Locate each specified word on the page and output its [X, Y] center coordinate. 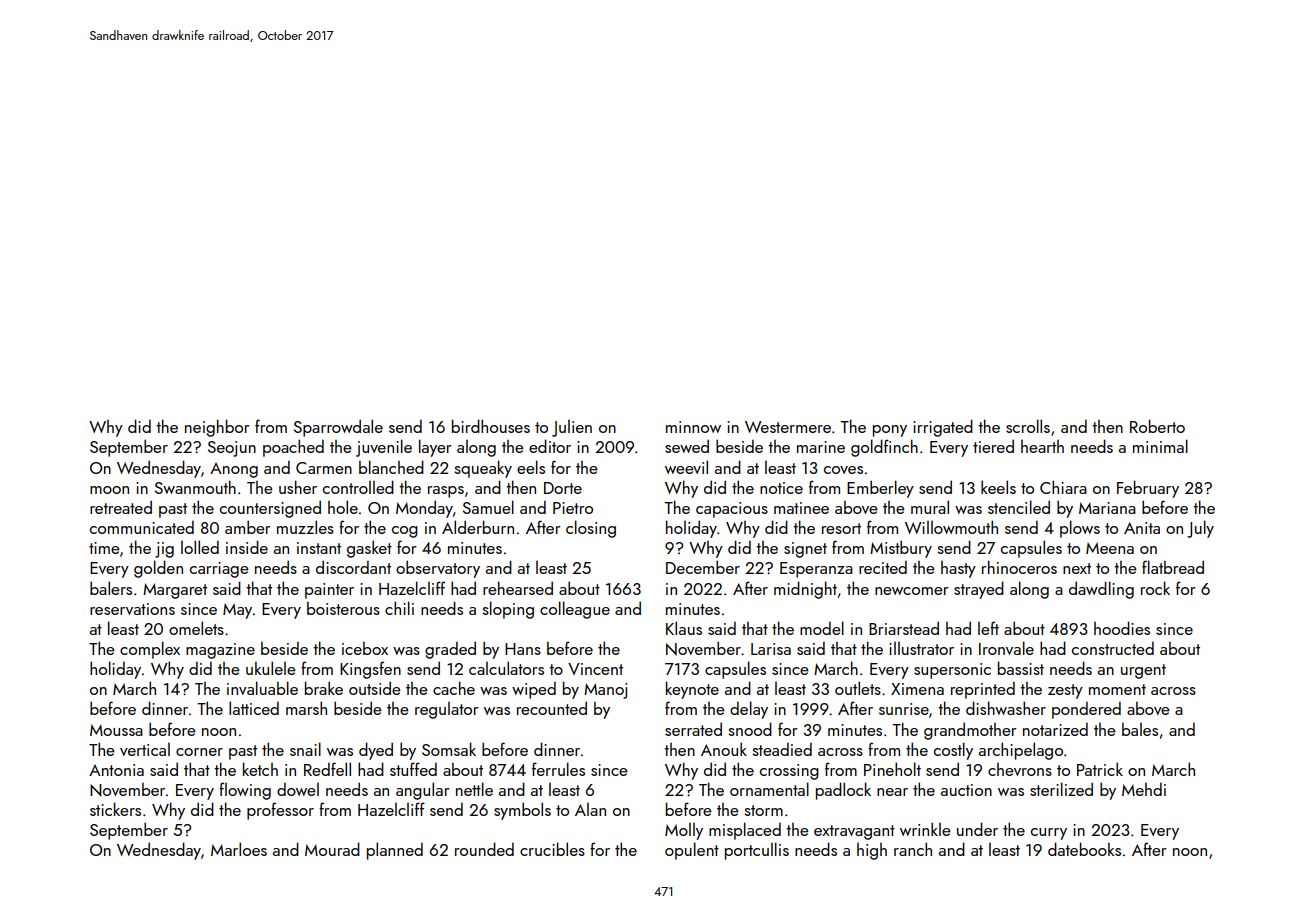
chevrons [1020, 769]
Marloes [239, 849]
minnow [693, 427]
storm [763, 810]
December [703, 567]
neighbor [217, 428]
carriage [219, 570]
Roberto [1157, 426]
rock [1155, 588]
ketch [260, 769]
